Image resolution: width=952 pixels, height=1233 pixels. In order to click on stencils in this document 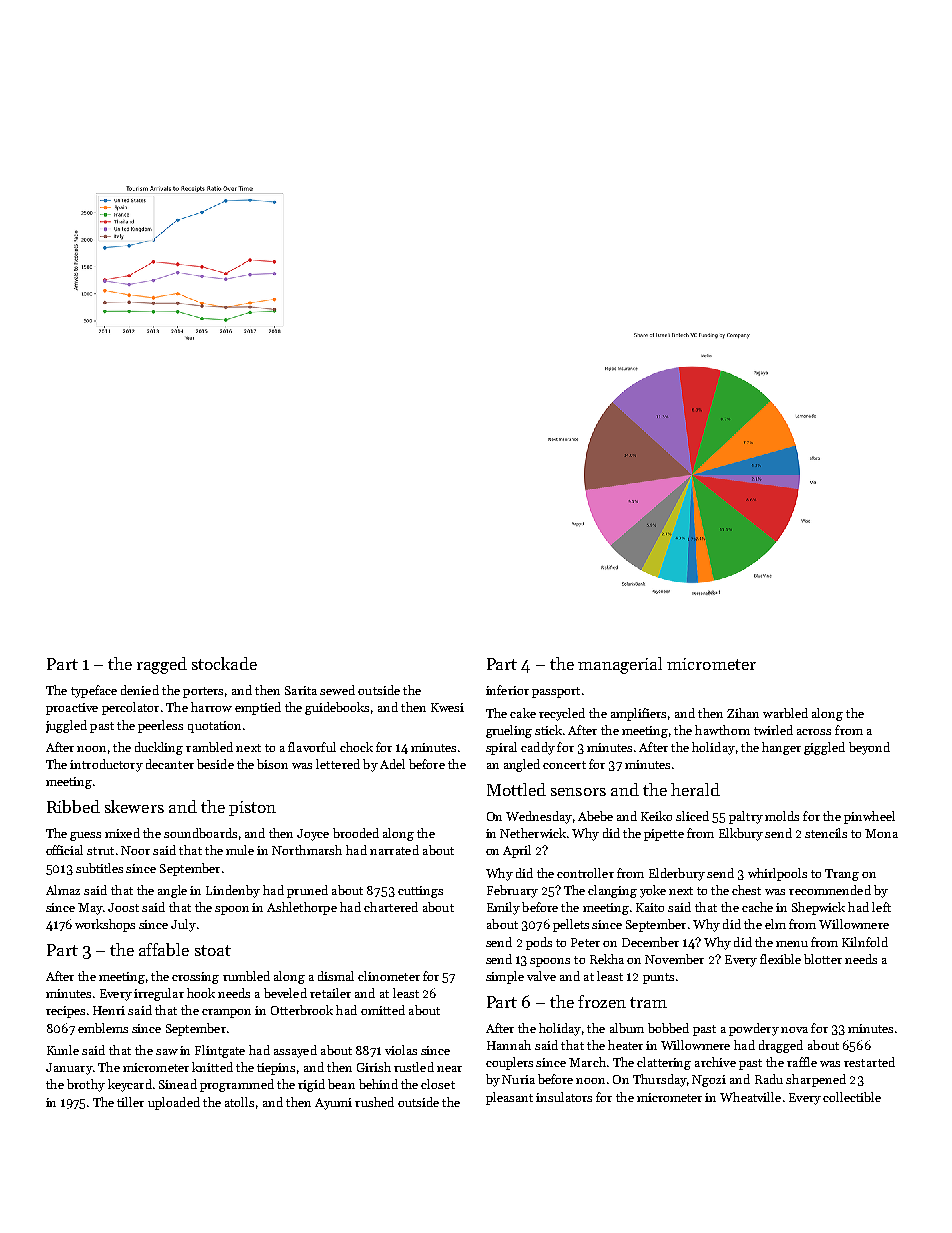, I will do `click(826, 833)`.
